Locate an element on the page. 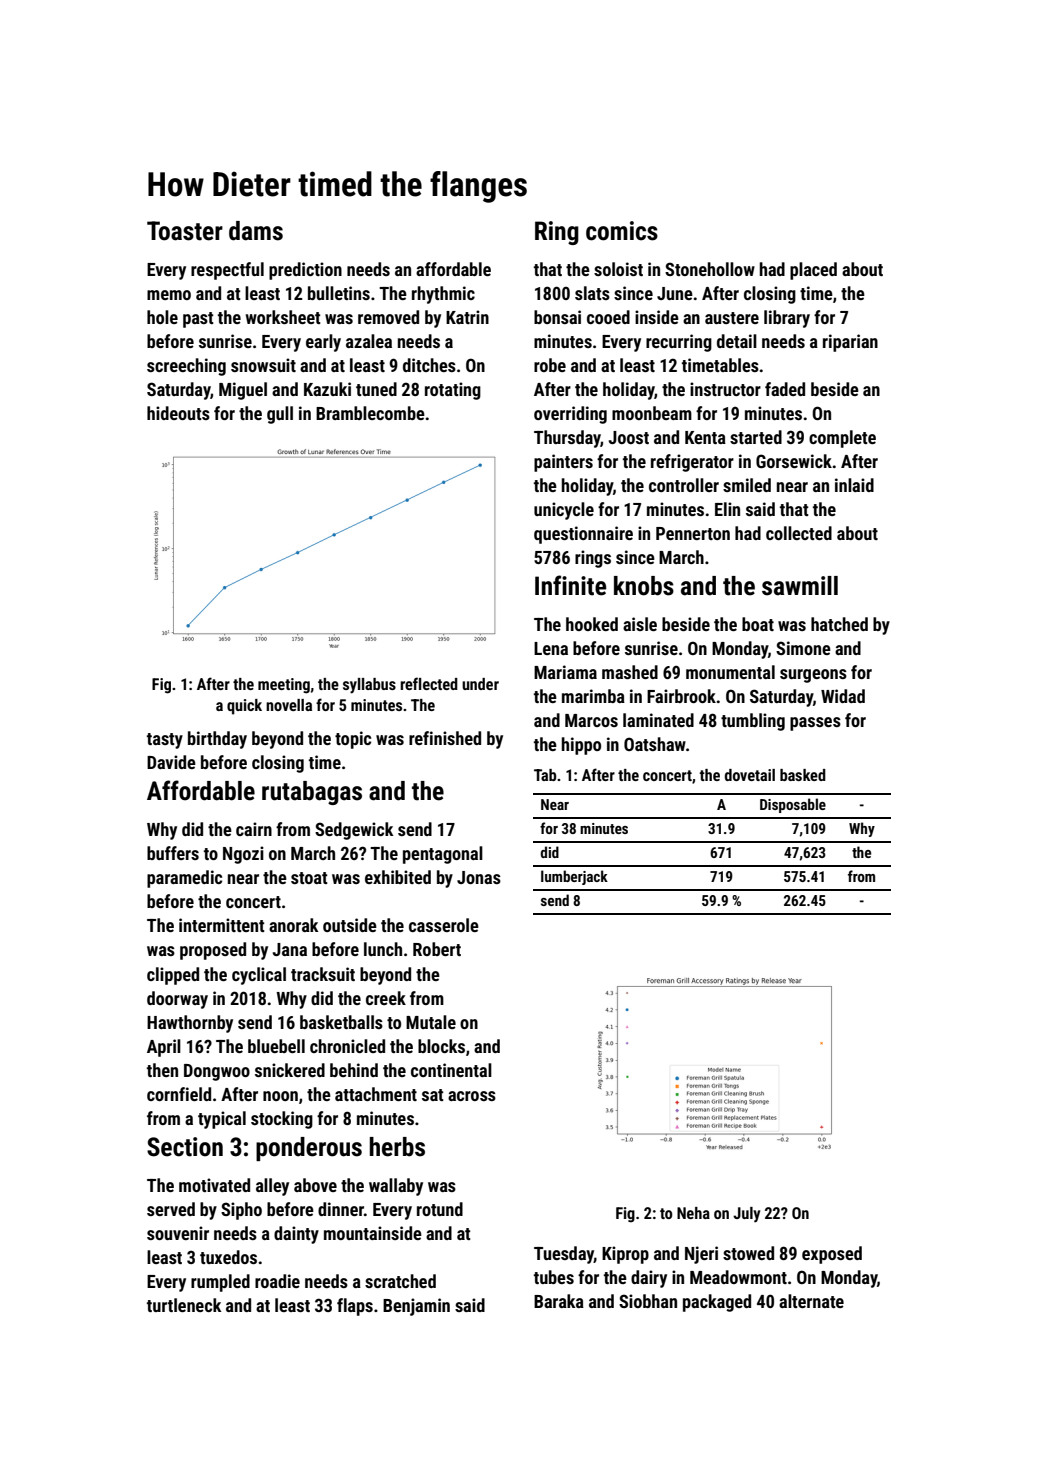  flaps is located at coordinates (355, 1307).
